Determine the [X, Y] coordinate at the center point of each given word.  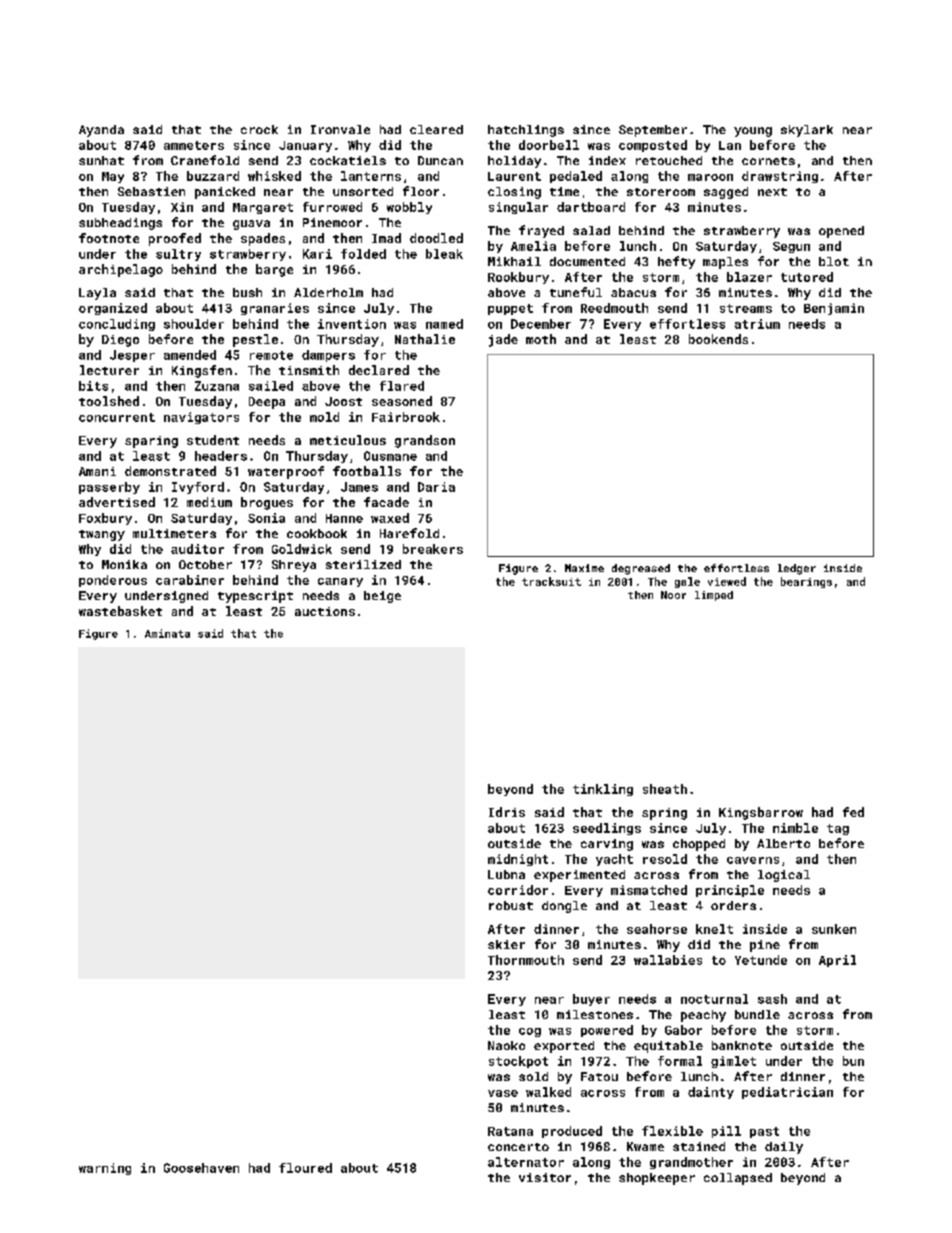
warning [105, 1169]
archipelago [121, 270]
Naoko [506, 1045]
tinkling [603, 790]
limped [714, 596]
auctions [325, 611]
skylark [807, 131]
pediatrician [787, 1093]
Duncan [440, 160]
